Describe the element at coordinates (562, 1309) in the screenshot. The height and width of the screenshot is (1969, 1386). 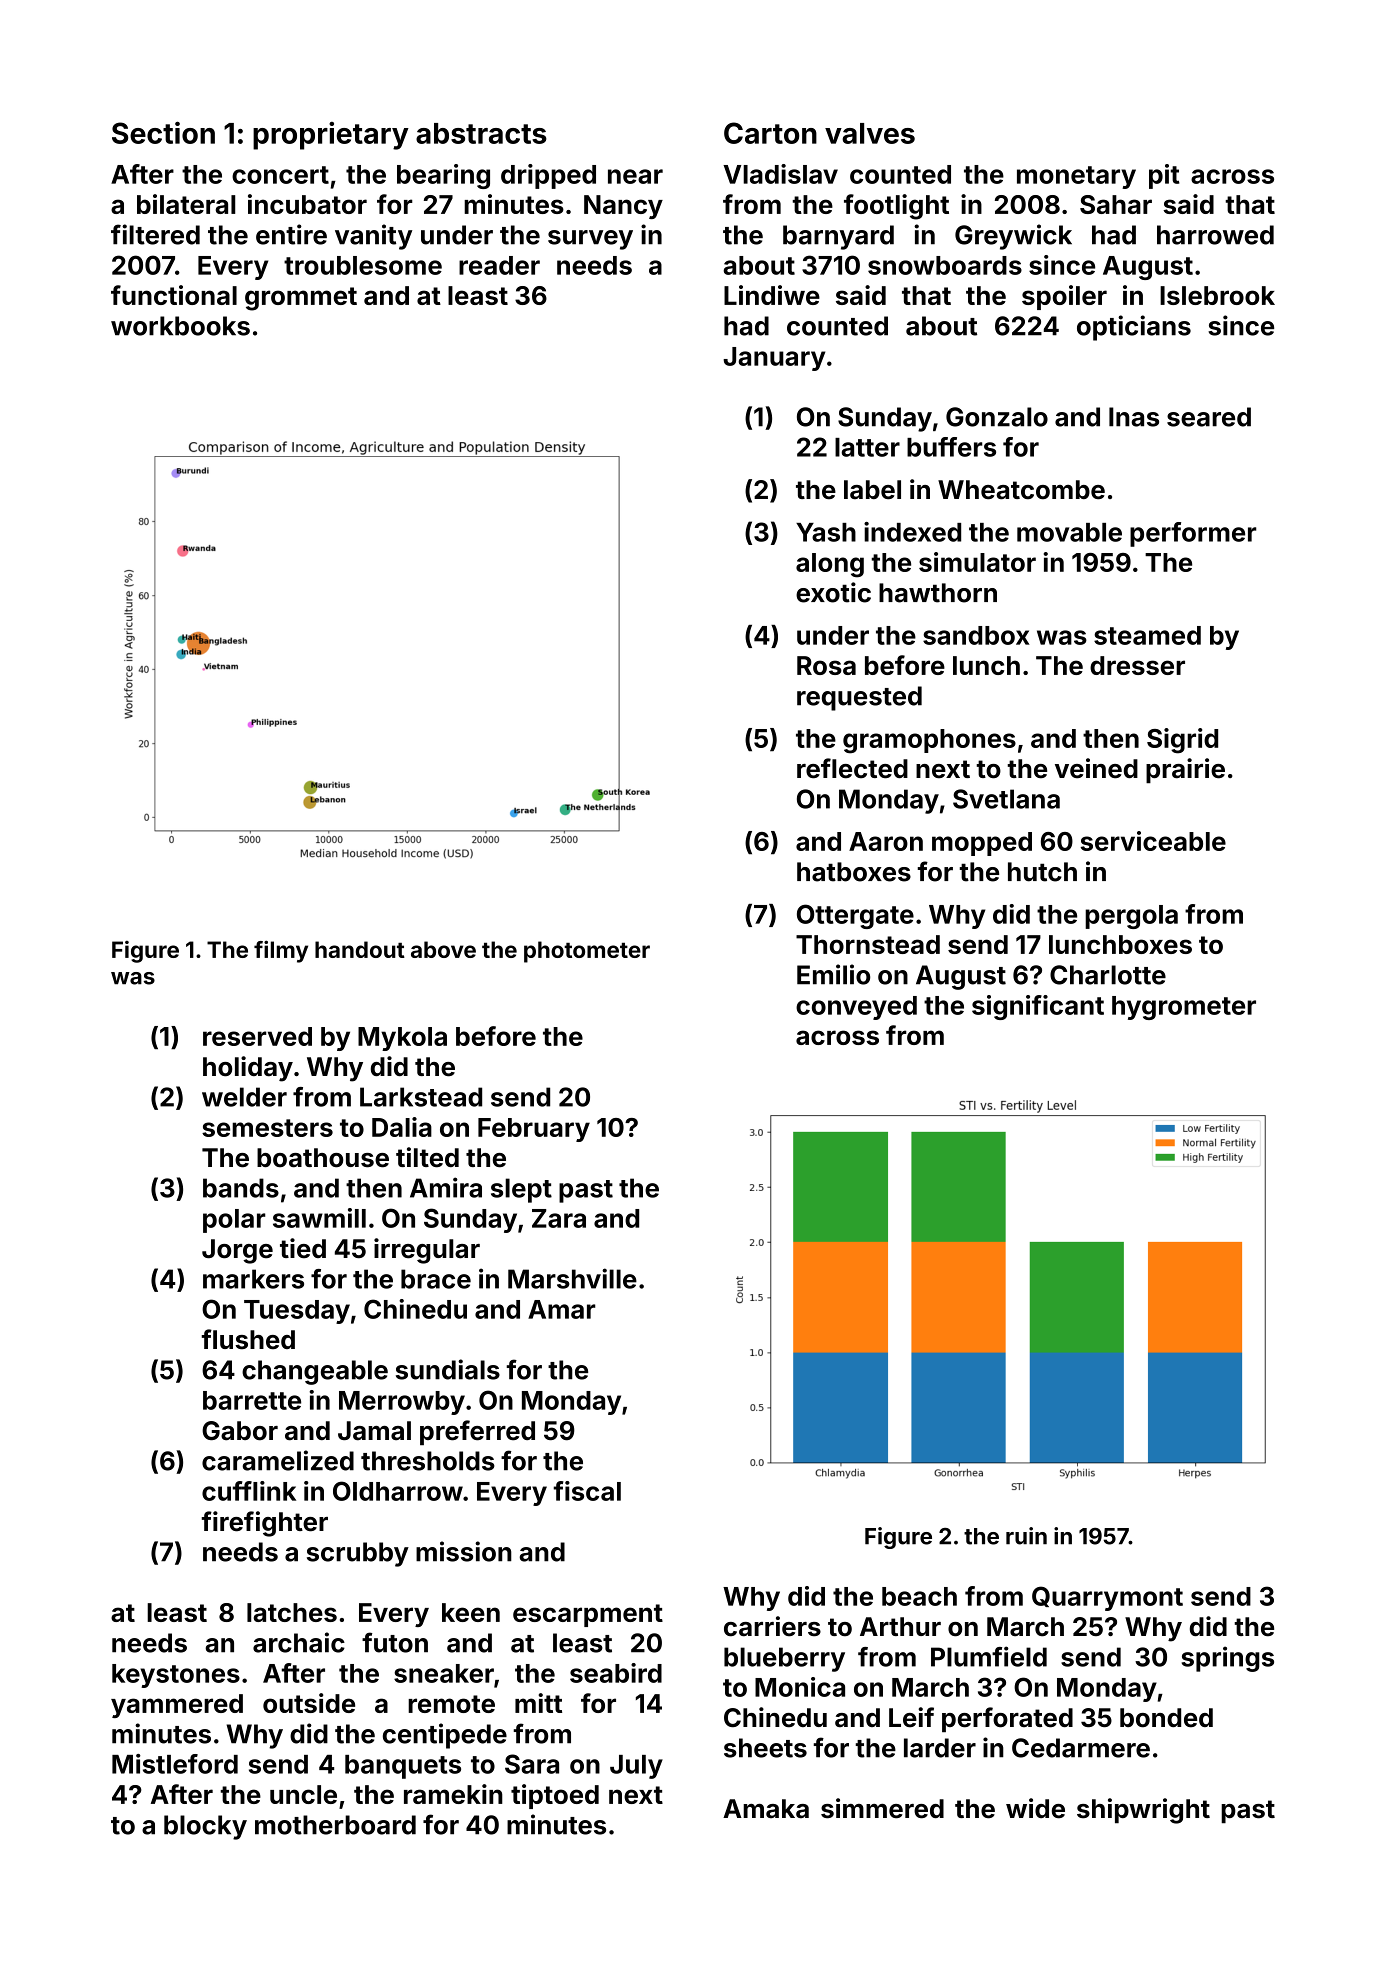
I see `Amar` at that location.
